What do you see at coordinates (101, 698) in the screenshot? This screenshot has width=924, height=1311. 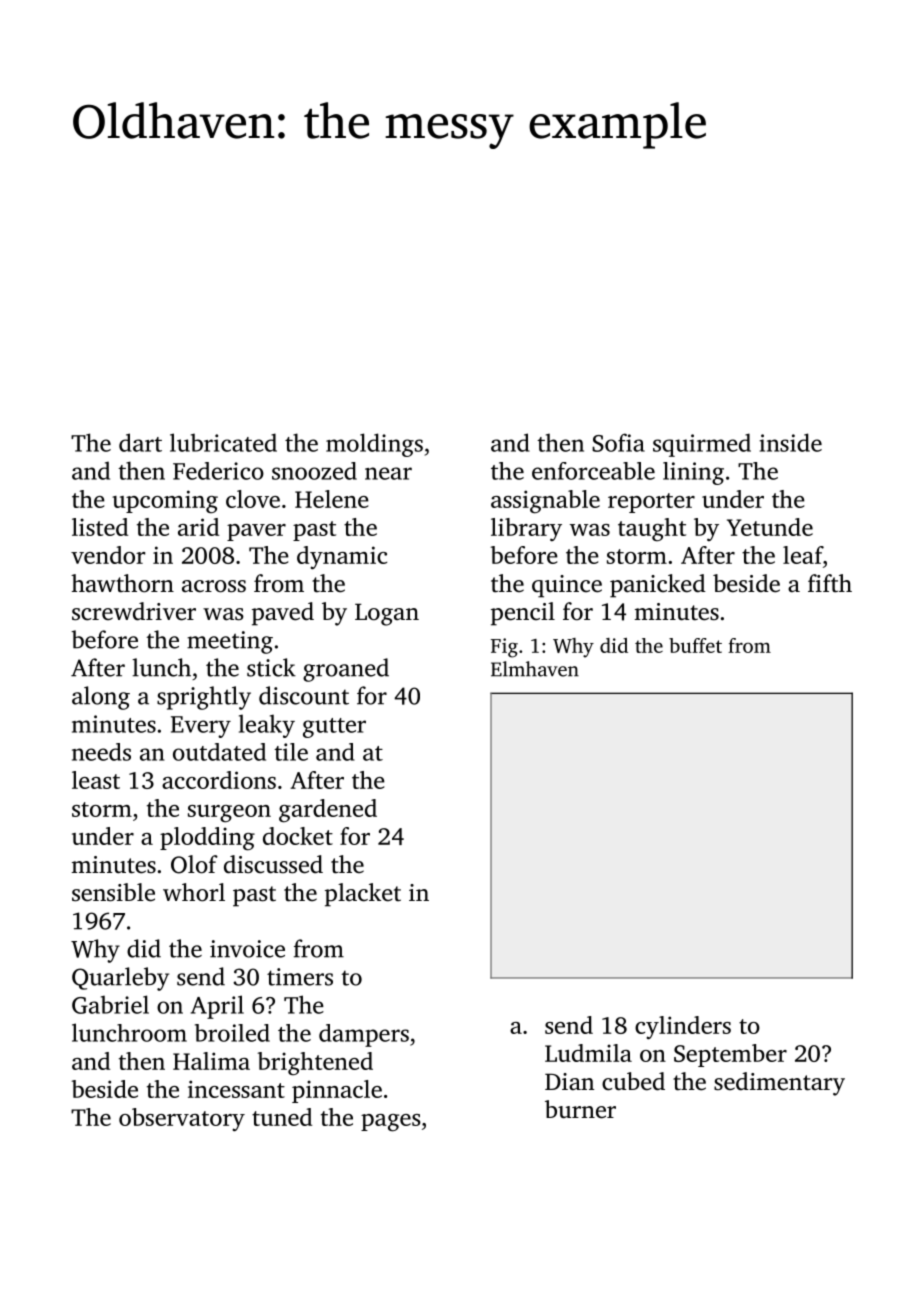 I see `along` at bounding box center [101, 698].
